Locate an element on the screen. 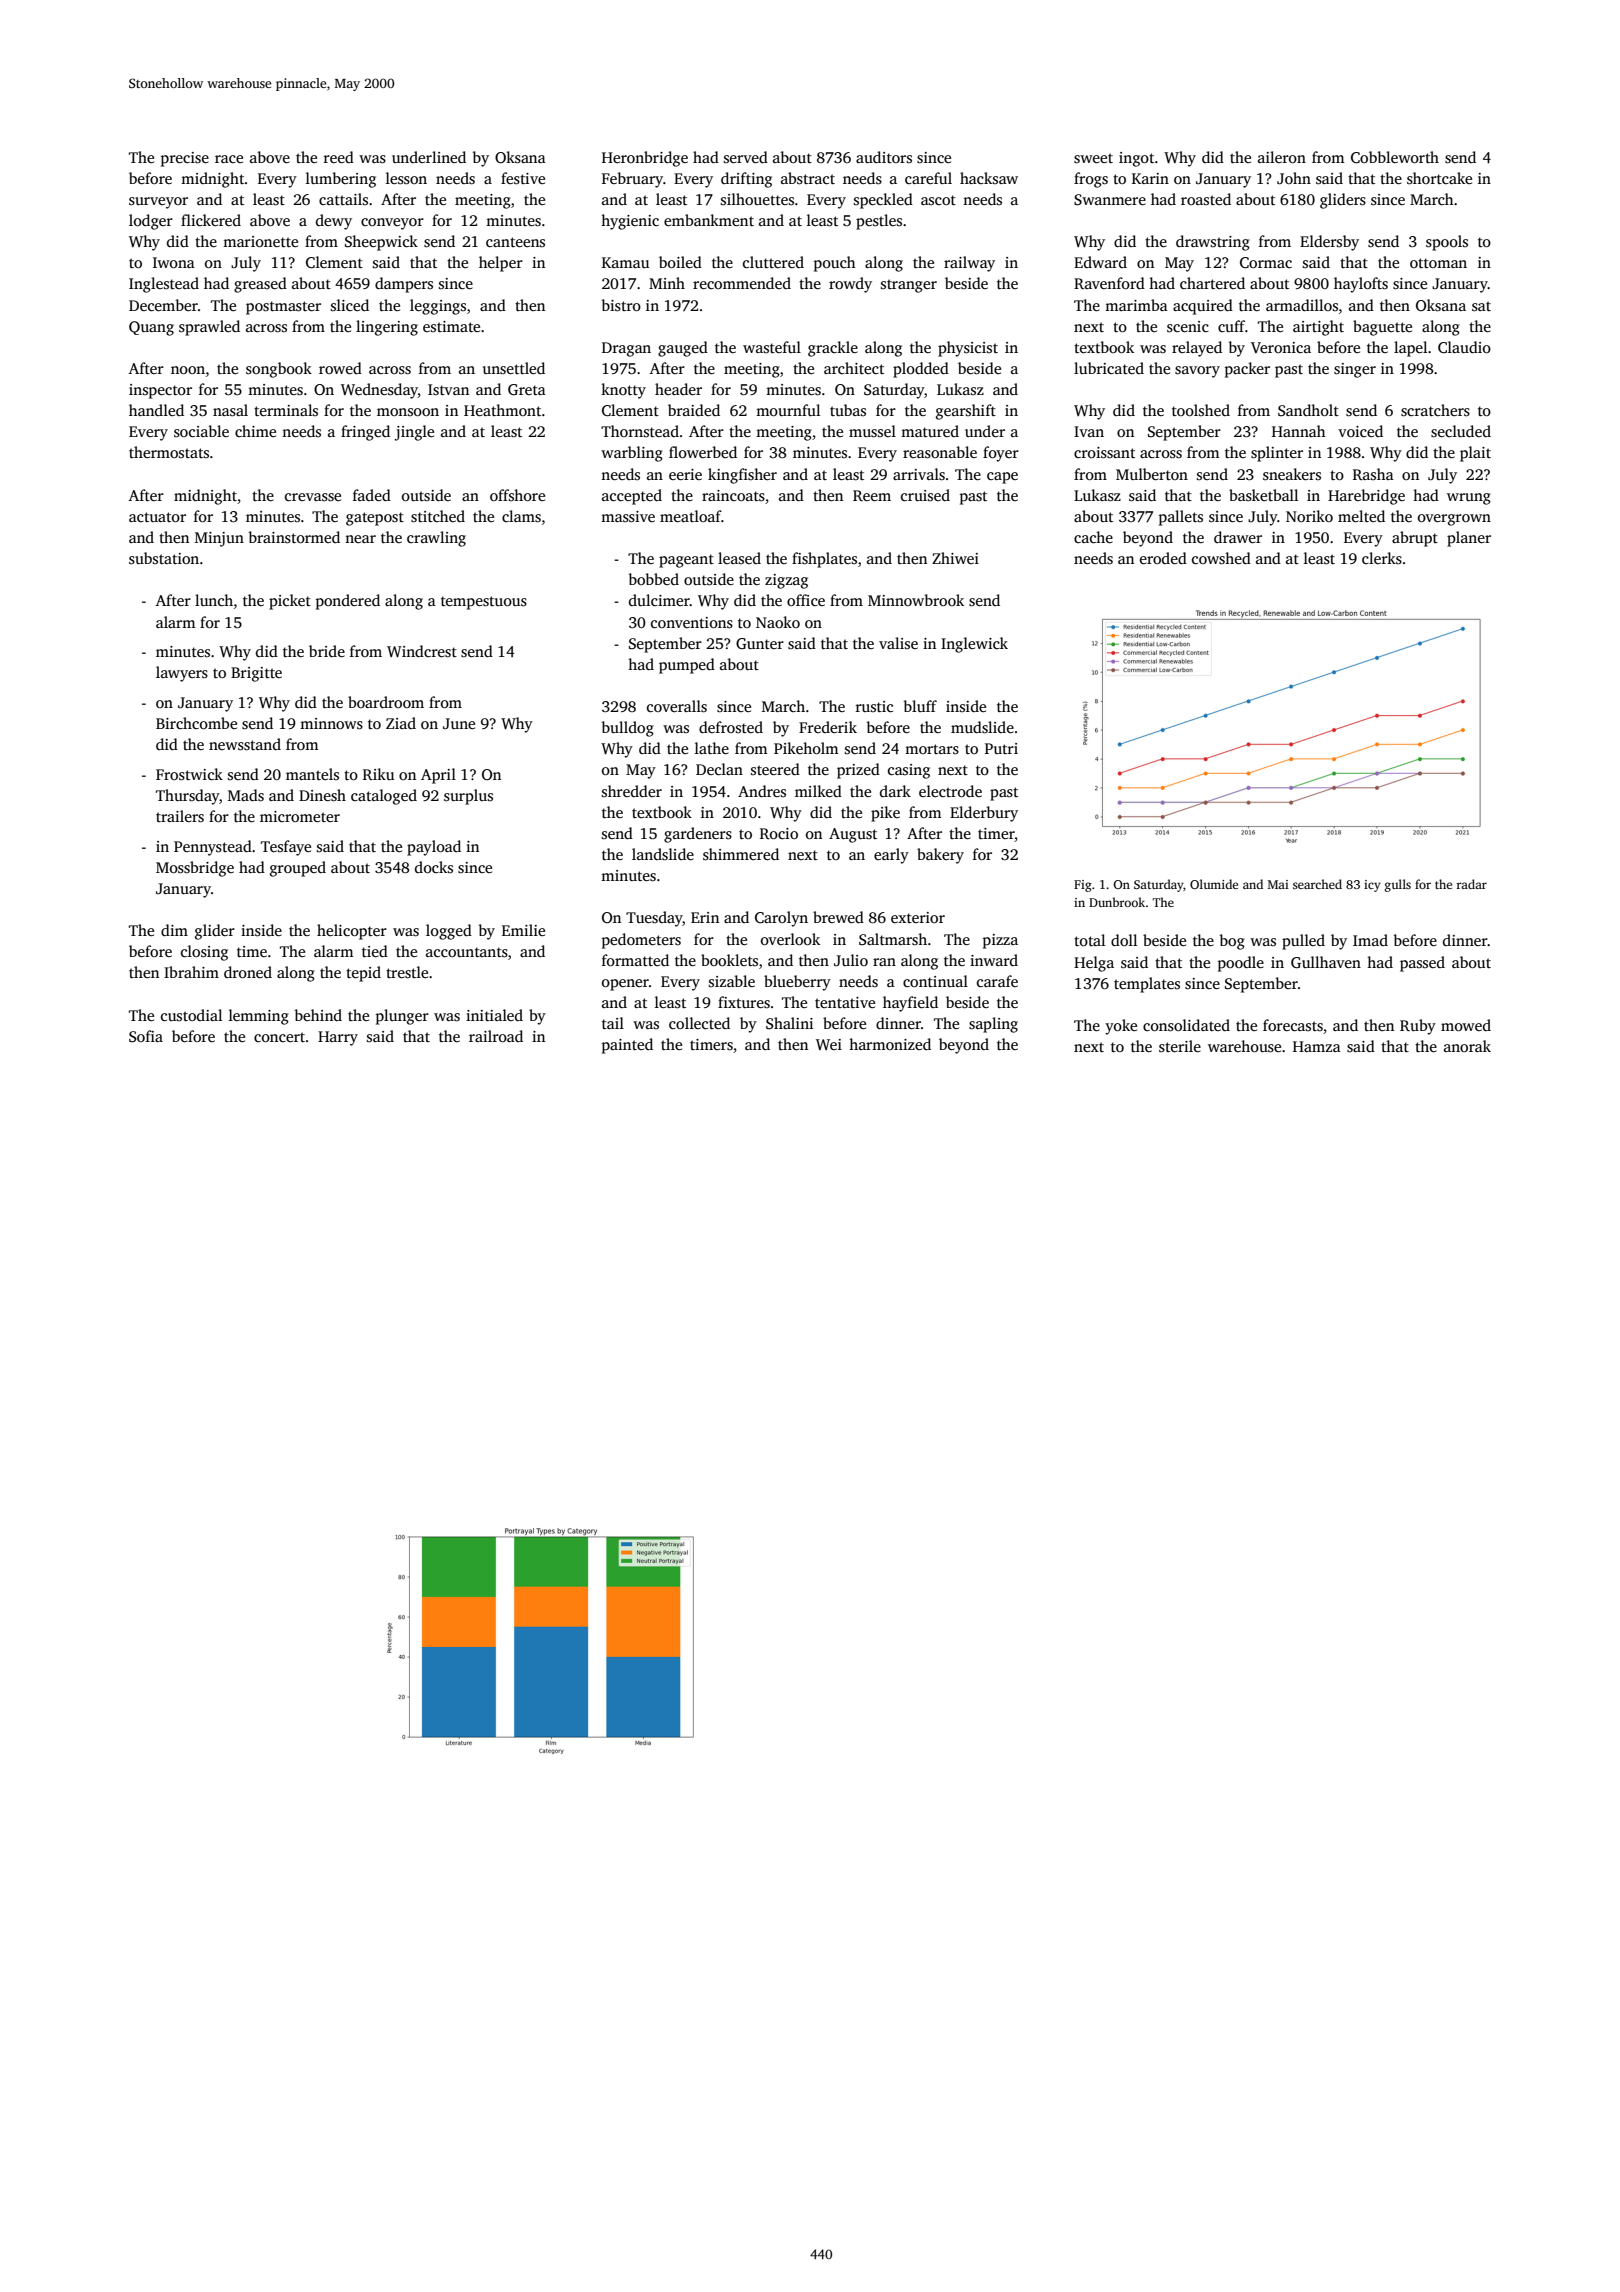 This screenshot has height=2292, width=1620. shredder is located at coordinates (632, 791).
